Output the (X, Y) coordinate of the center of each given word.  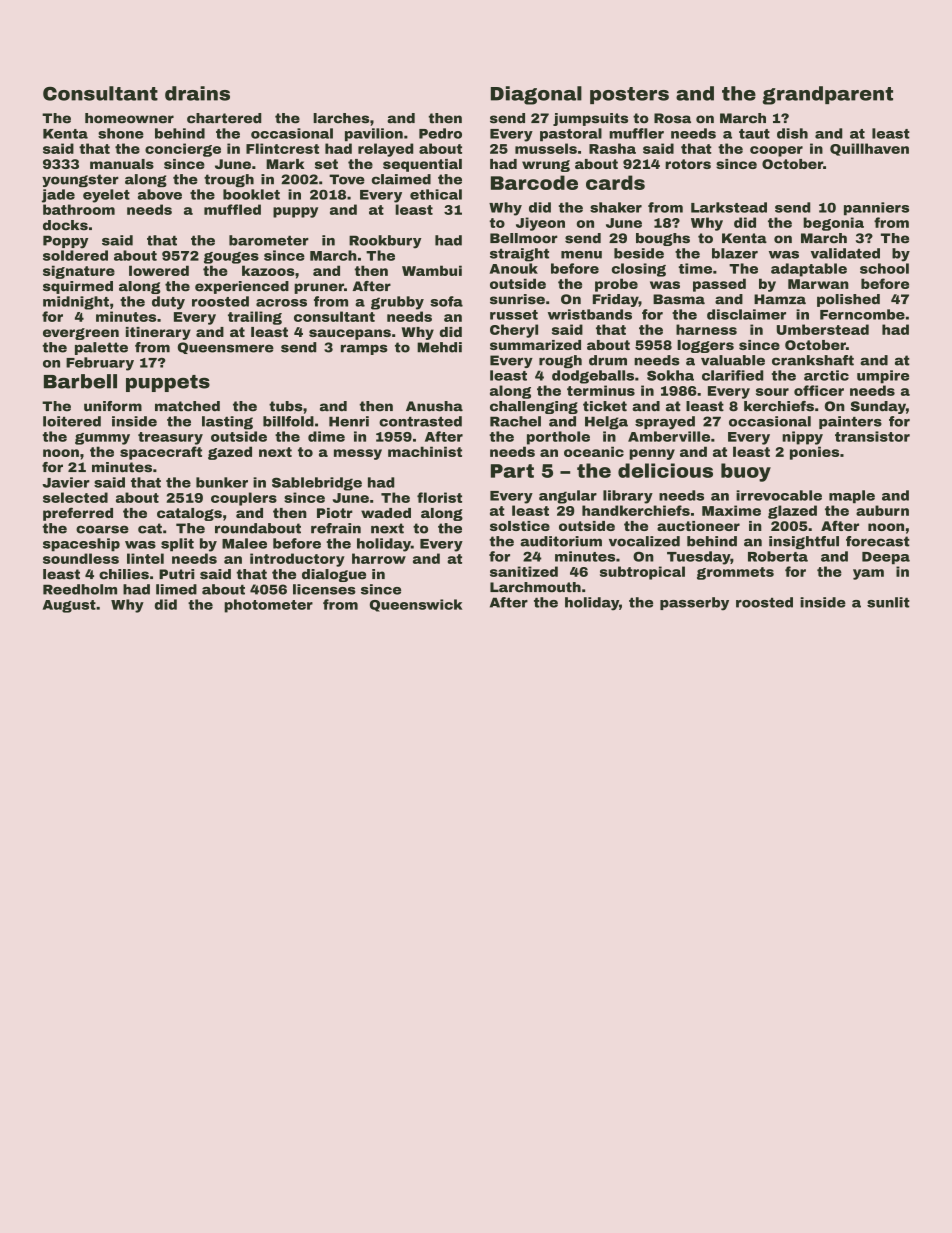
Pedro (440, 133)
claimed (401, 179)
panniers (876, 209)
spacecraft (161, 453)
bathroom (79, 209)
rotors (688, 164)
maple (852, 497)
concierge (183, 150)
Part (512, 471)
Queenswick (416, 605)
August (69, 606)
